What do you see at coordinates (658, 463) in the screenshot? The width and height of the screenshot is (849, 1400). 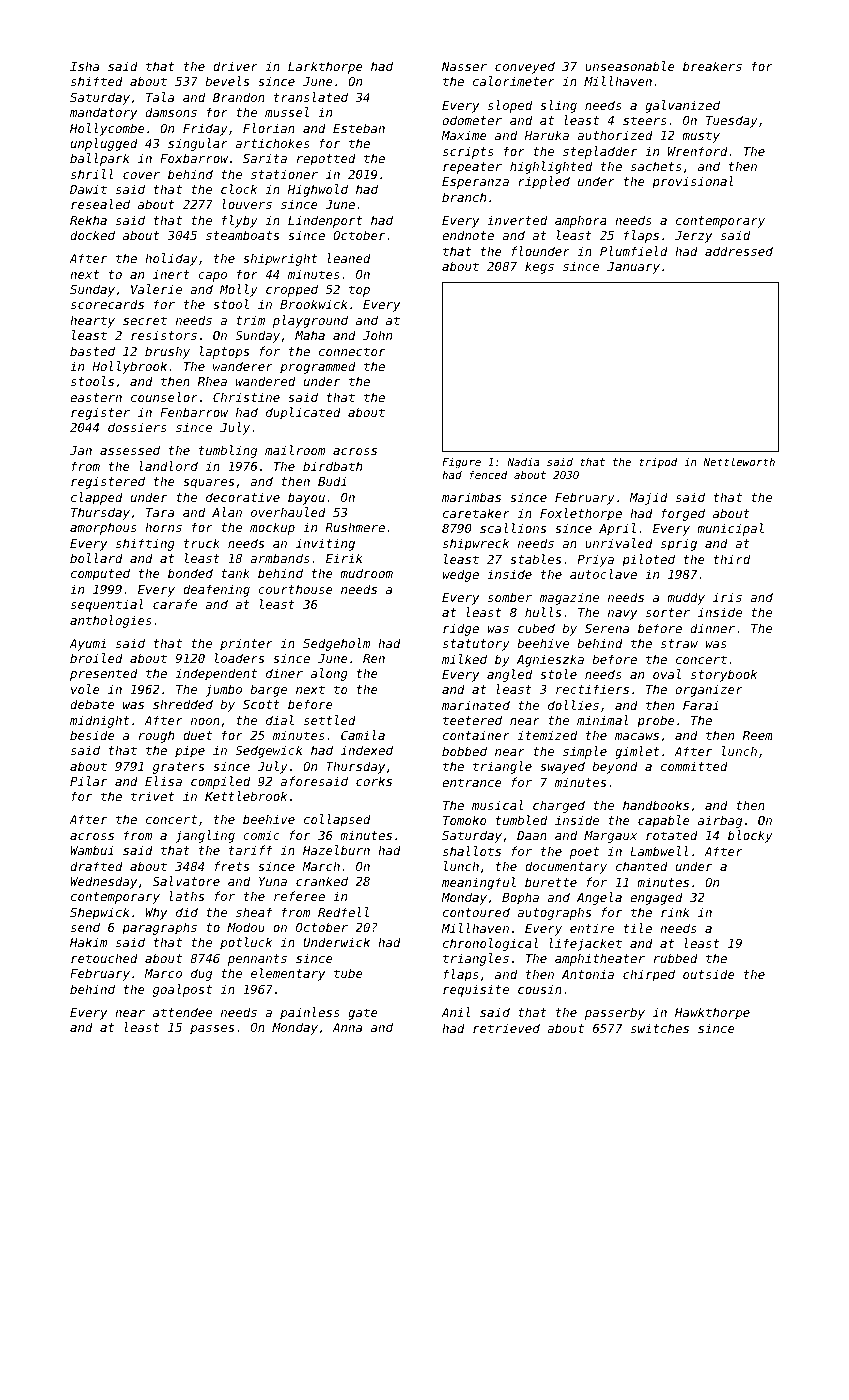 I see `tripod` at bounding box center [658, 463].
